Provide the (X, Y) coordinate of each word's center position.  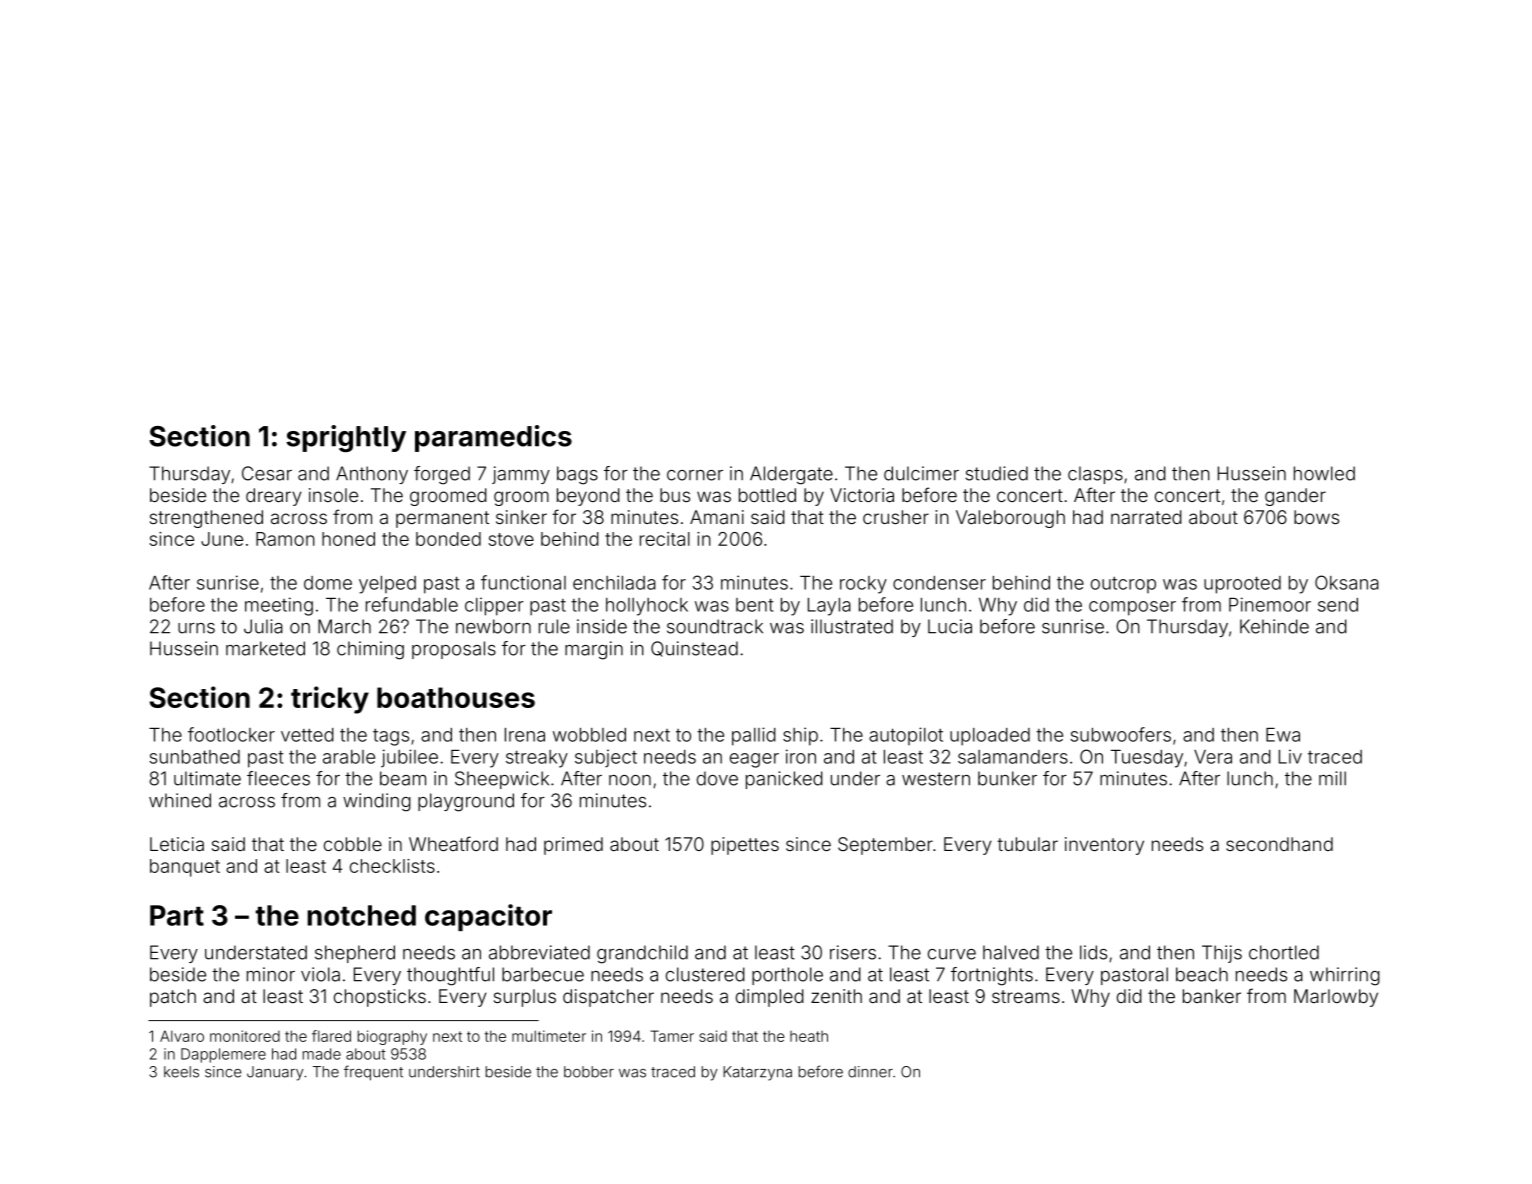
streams (1026, 996)
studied (997, 473)
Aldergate (791, 475)
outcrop (1123, 585)
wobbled (589, 735)
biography (392, 1037)
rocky (863, 585)
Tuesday (1147, 759)
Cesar (267, 473)
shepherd (355, 954)
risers (853, 952)
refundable (412, 604)
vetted (307, 735)
